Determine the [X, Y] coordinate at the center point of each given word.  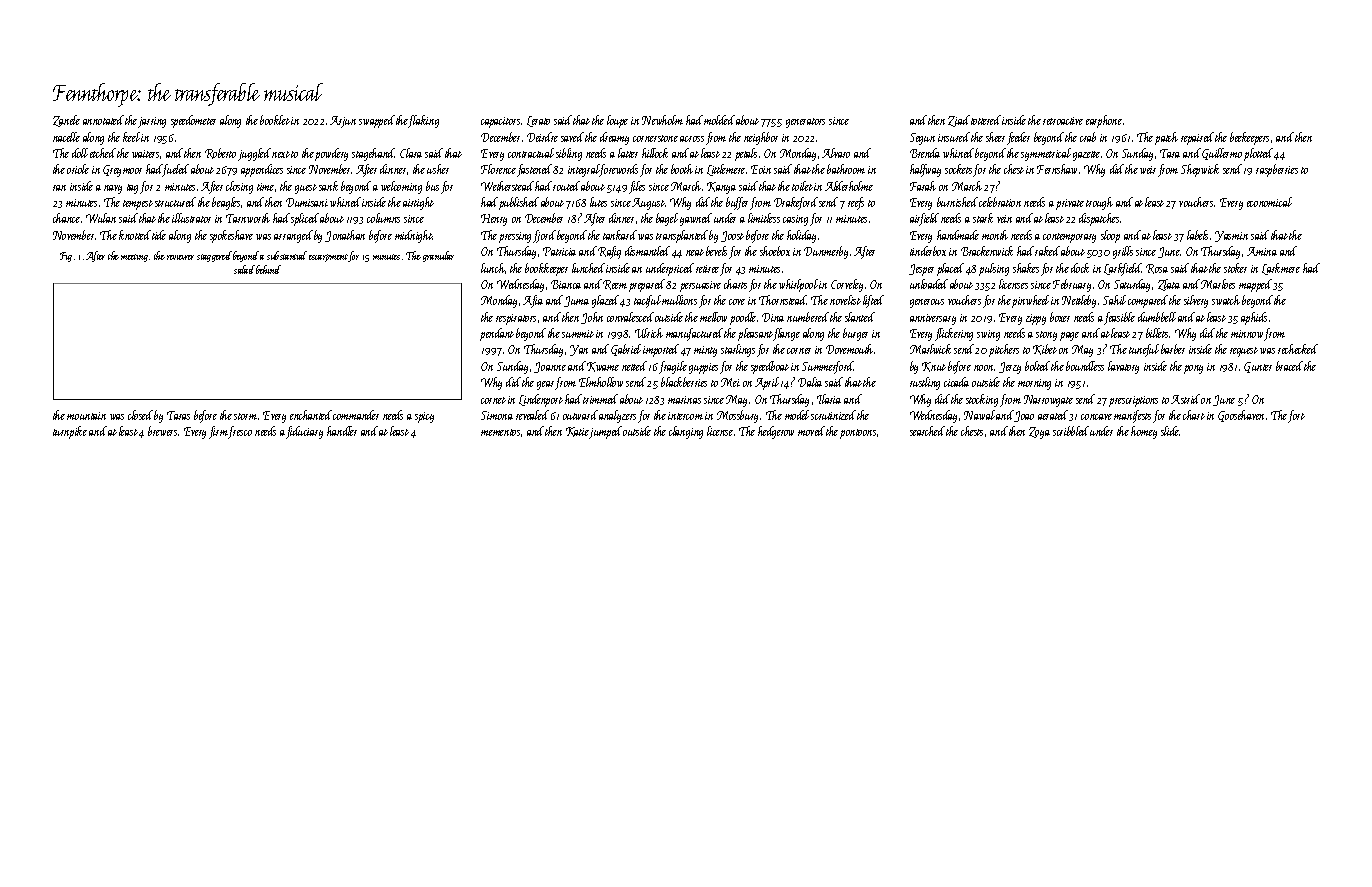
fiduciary [304, 432]
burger [855, 334]
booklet [275, 120]
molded [719, 120]
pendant [497, 334]
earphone [1104, 121]
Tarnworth [248, 218]
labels [1197, 235]
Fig [66, 257]
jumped [605, 432]
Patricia [559, 251]
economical [1269, 202]
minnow [1247, 334]
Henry [494, 220]
